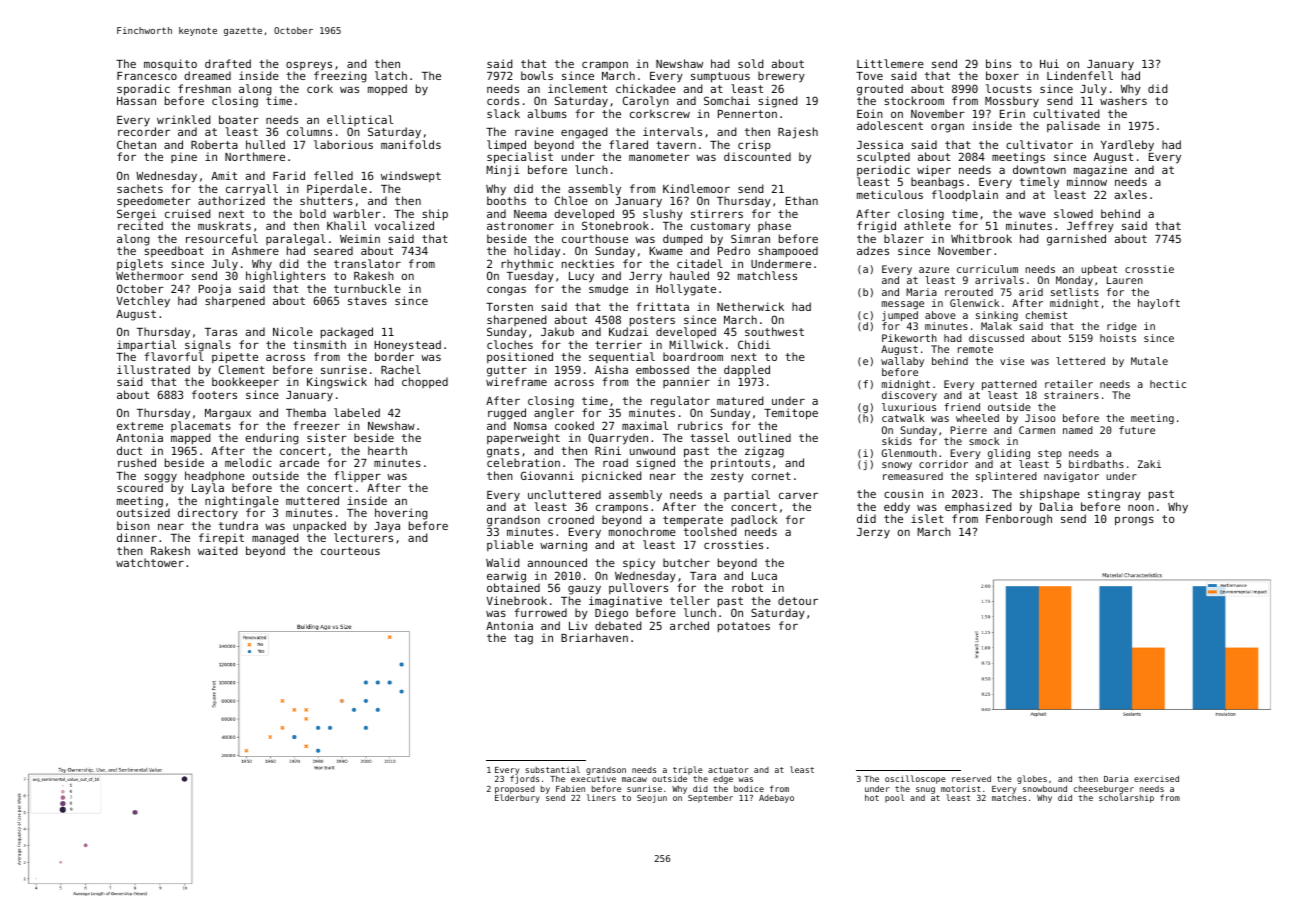  I want to click on potatoes, so click(744, 627).
